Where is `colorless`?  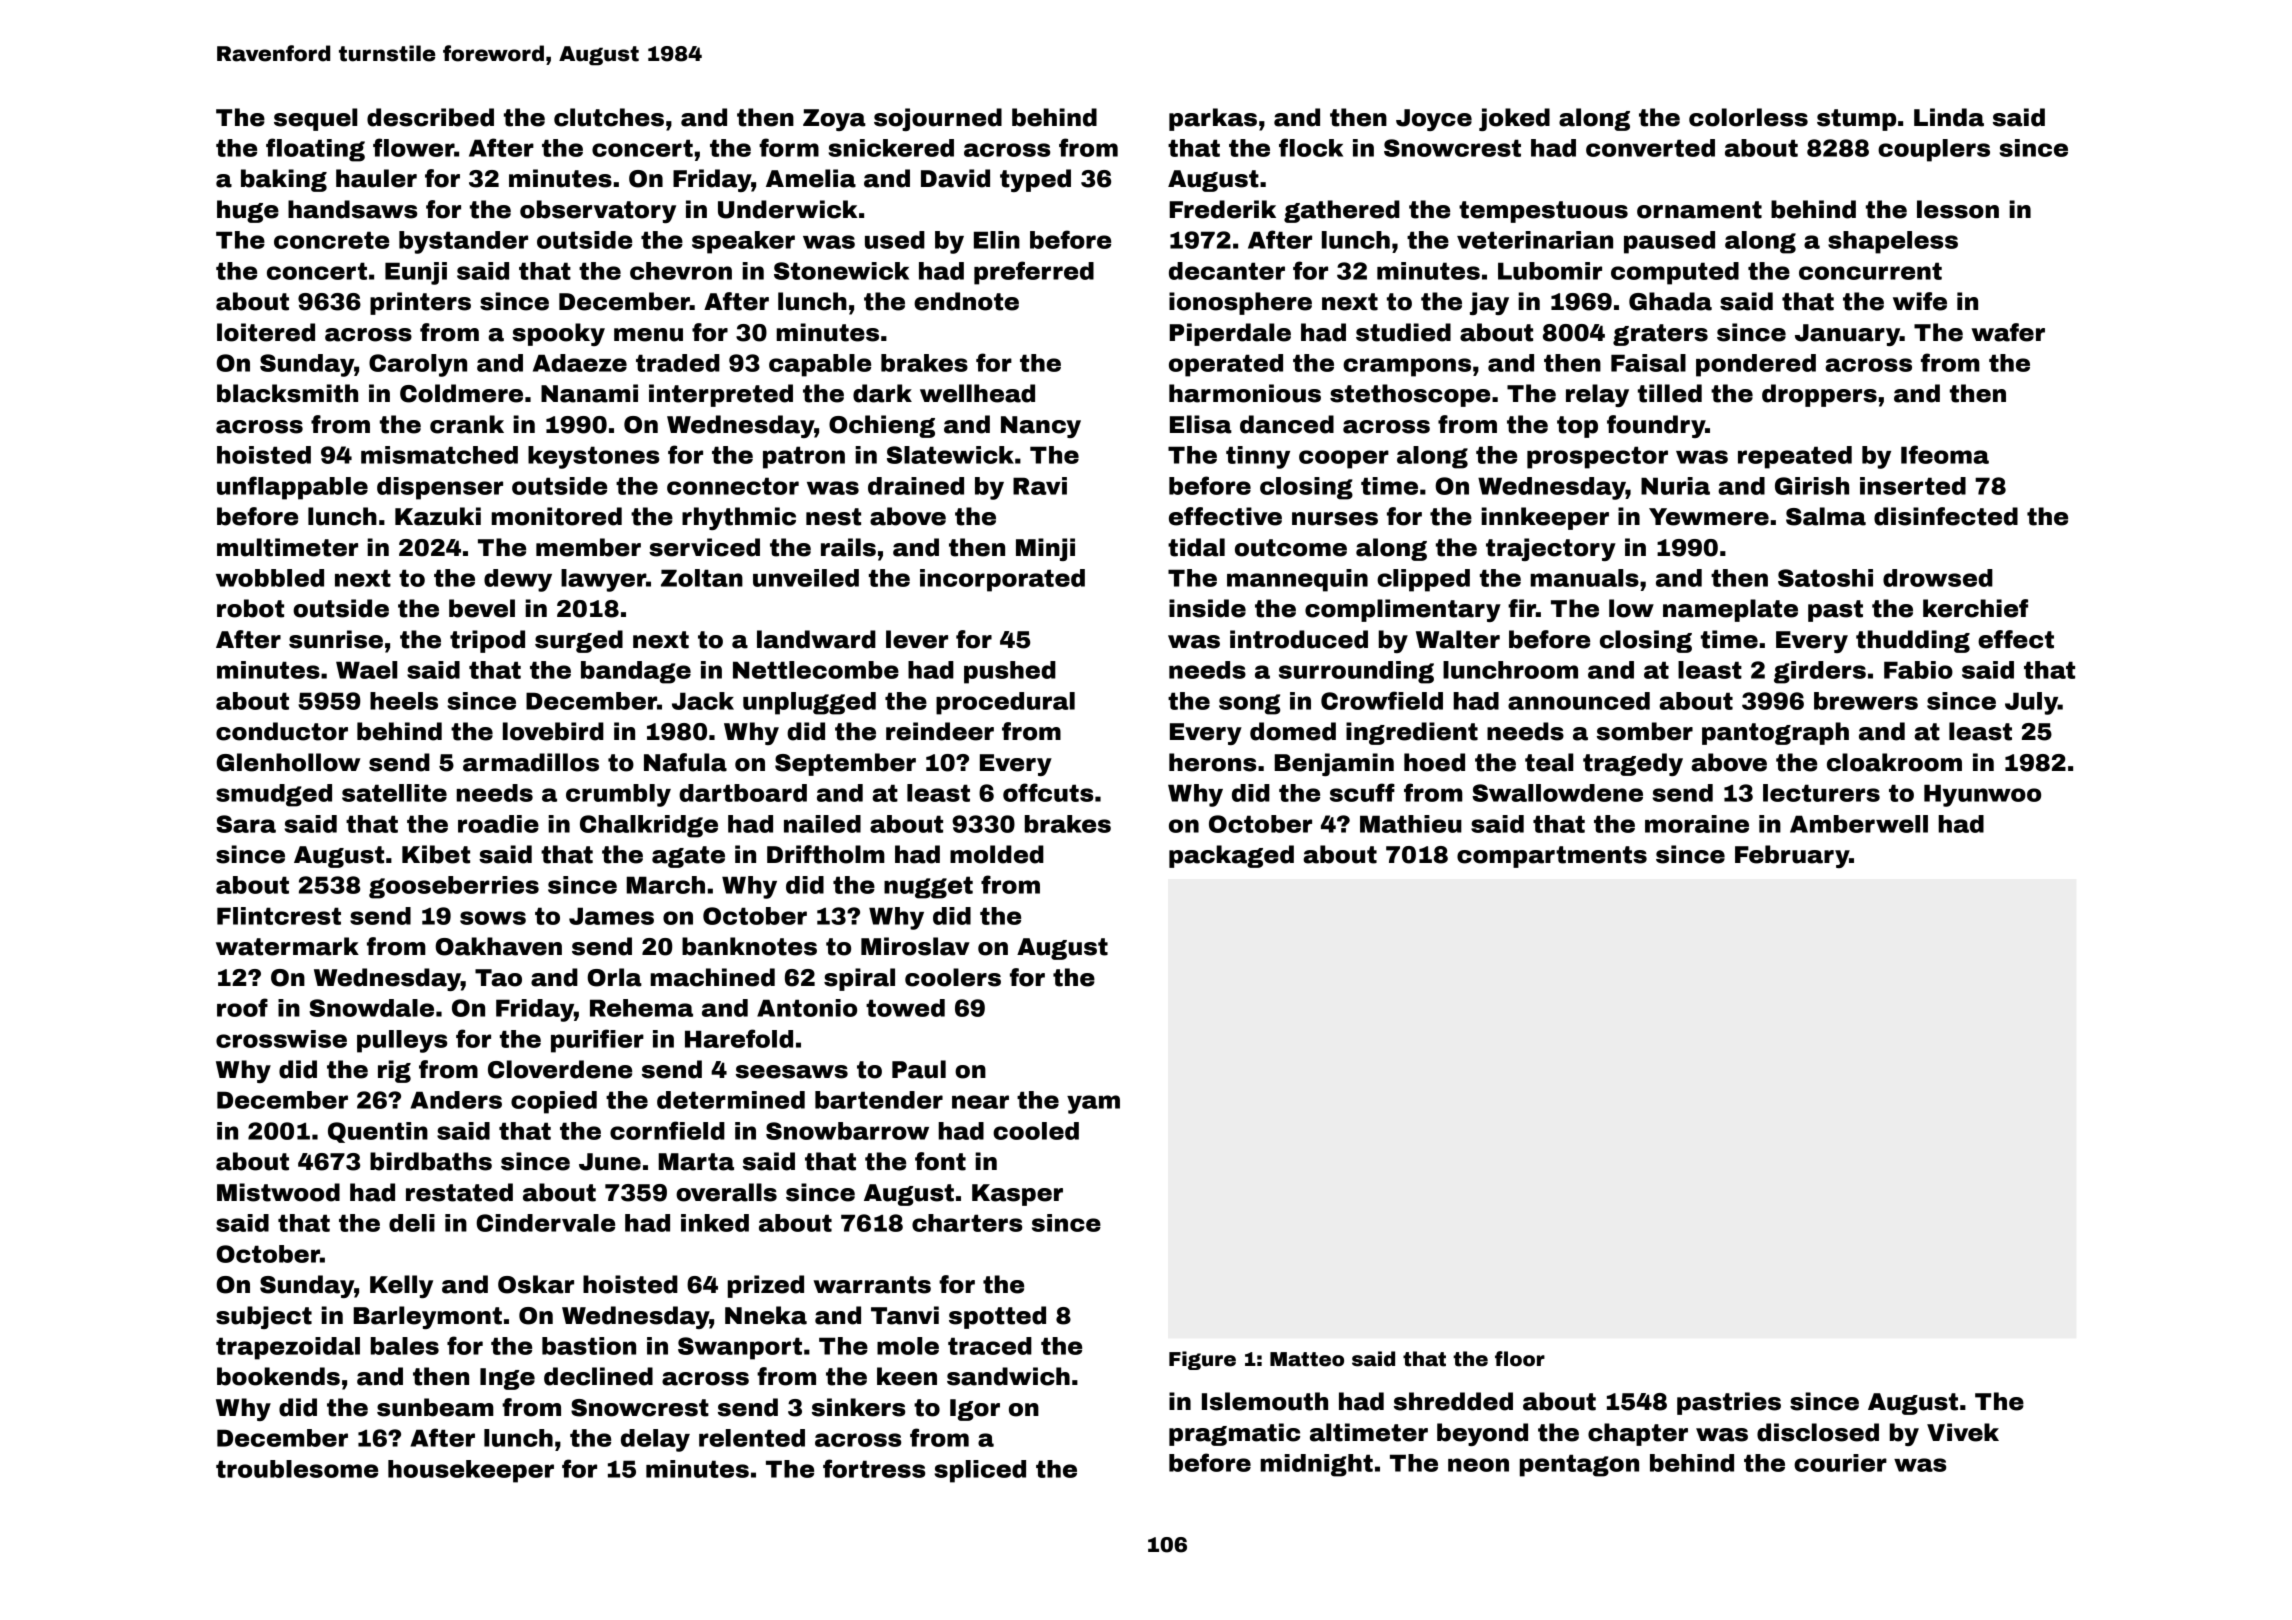
colorless is located at coordinates (1748, 117).
